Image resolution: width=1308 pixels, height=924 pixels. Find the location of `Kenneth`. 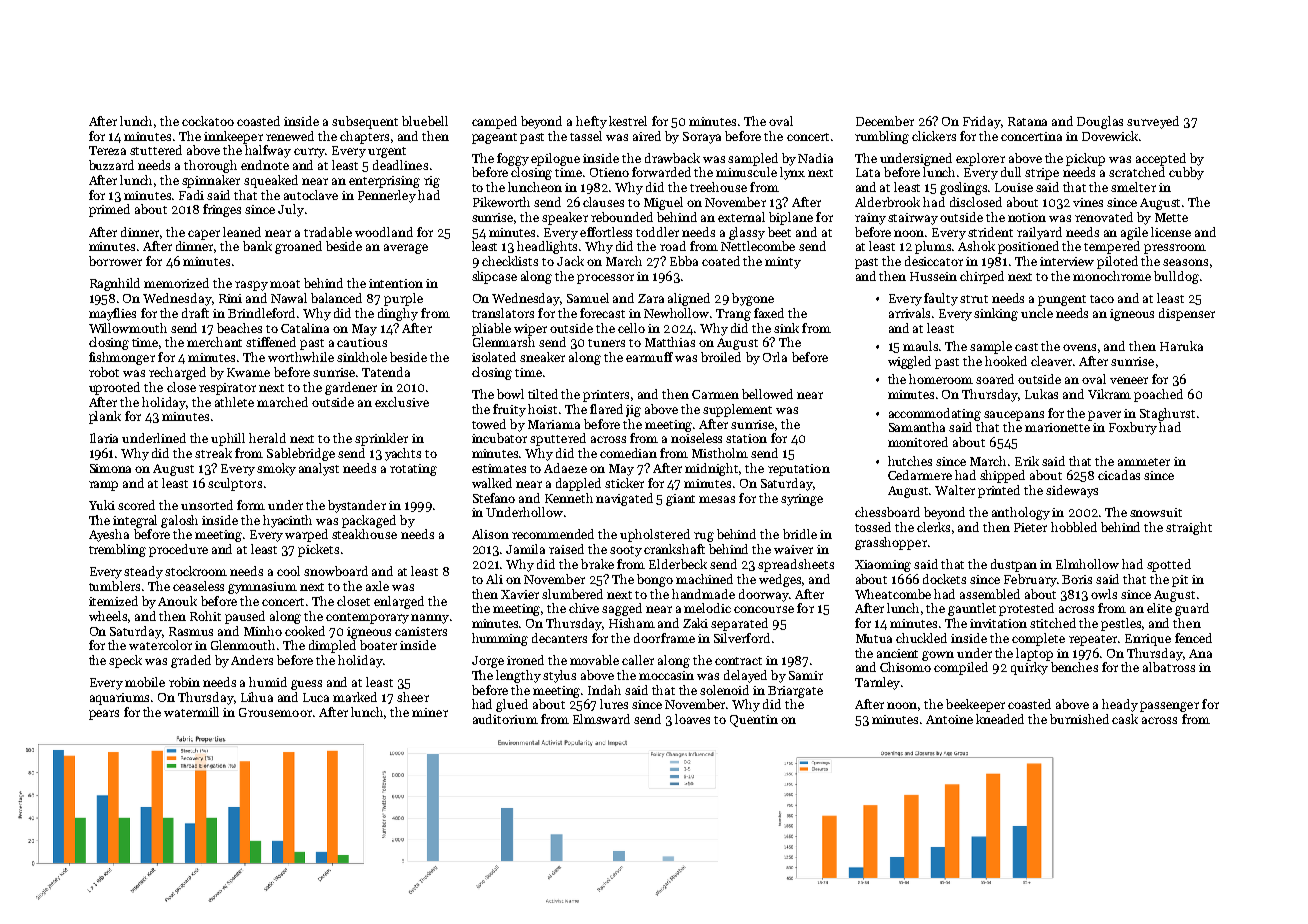

Kenneth is located at coordinates (569, 498).
